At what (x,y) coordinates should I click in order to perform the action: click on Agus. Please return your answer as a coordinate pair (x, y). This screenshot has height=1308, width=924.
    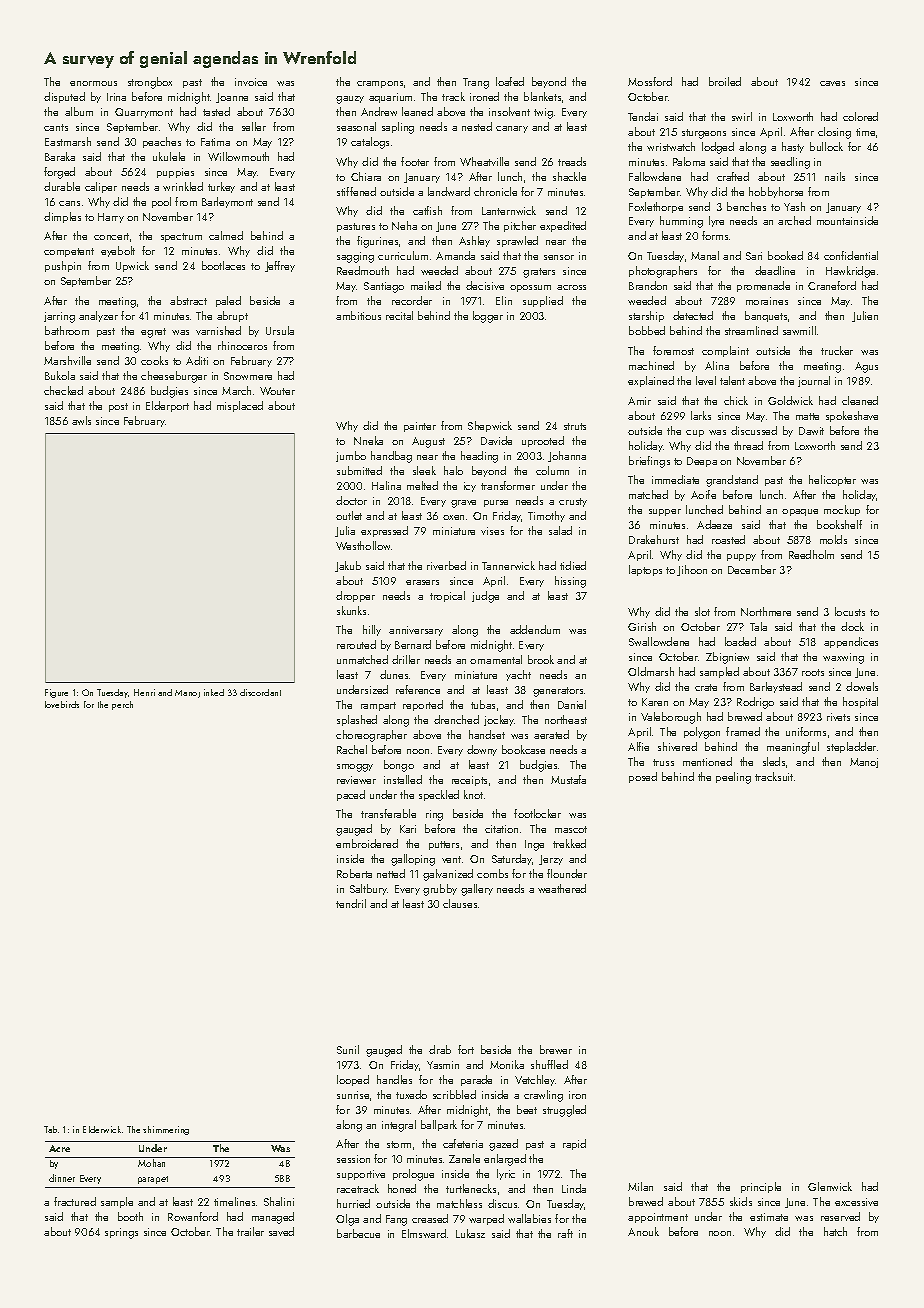
    Looking at the image, I should click on (866, 367).
